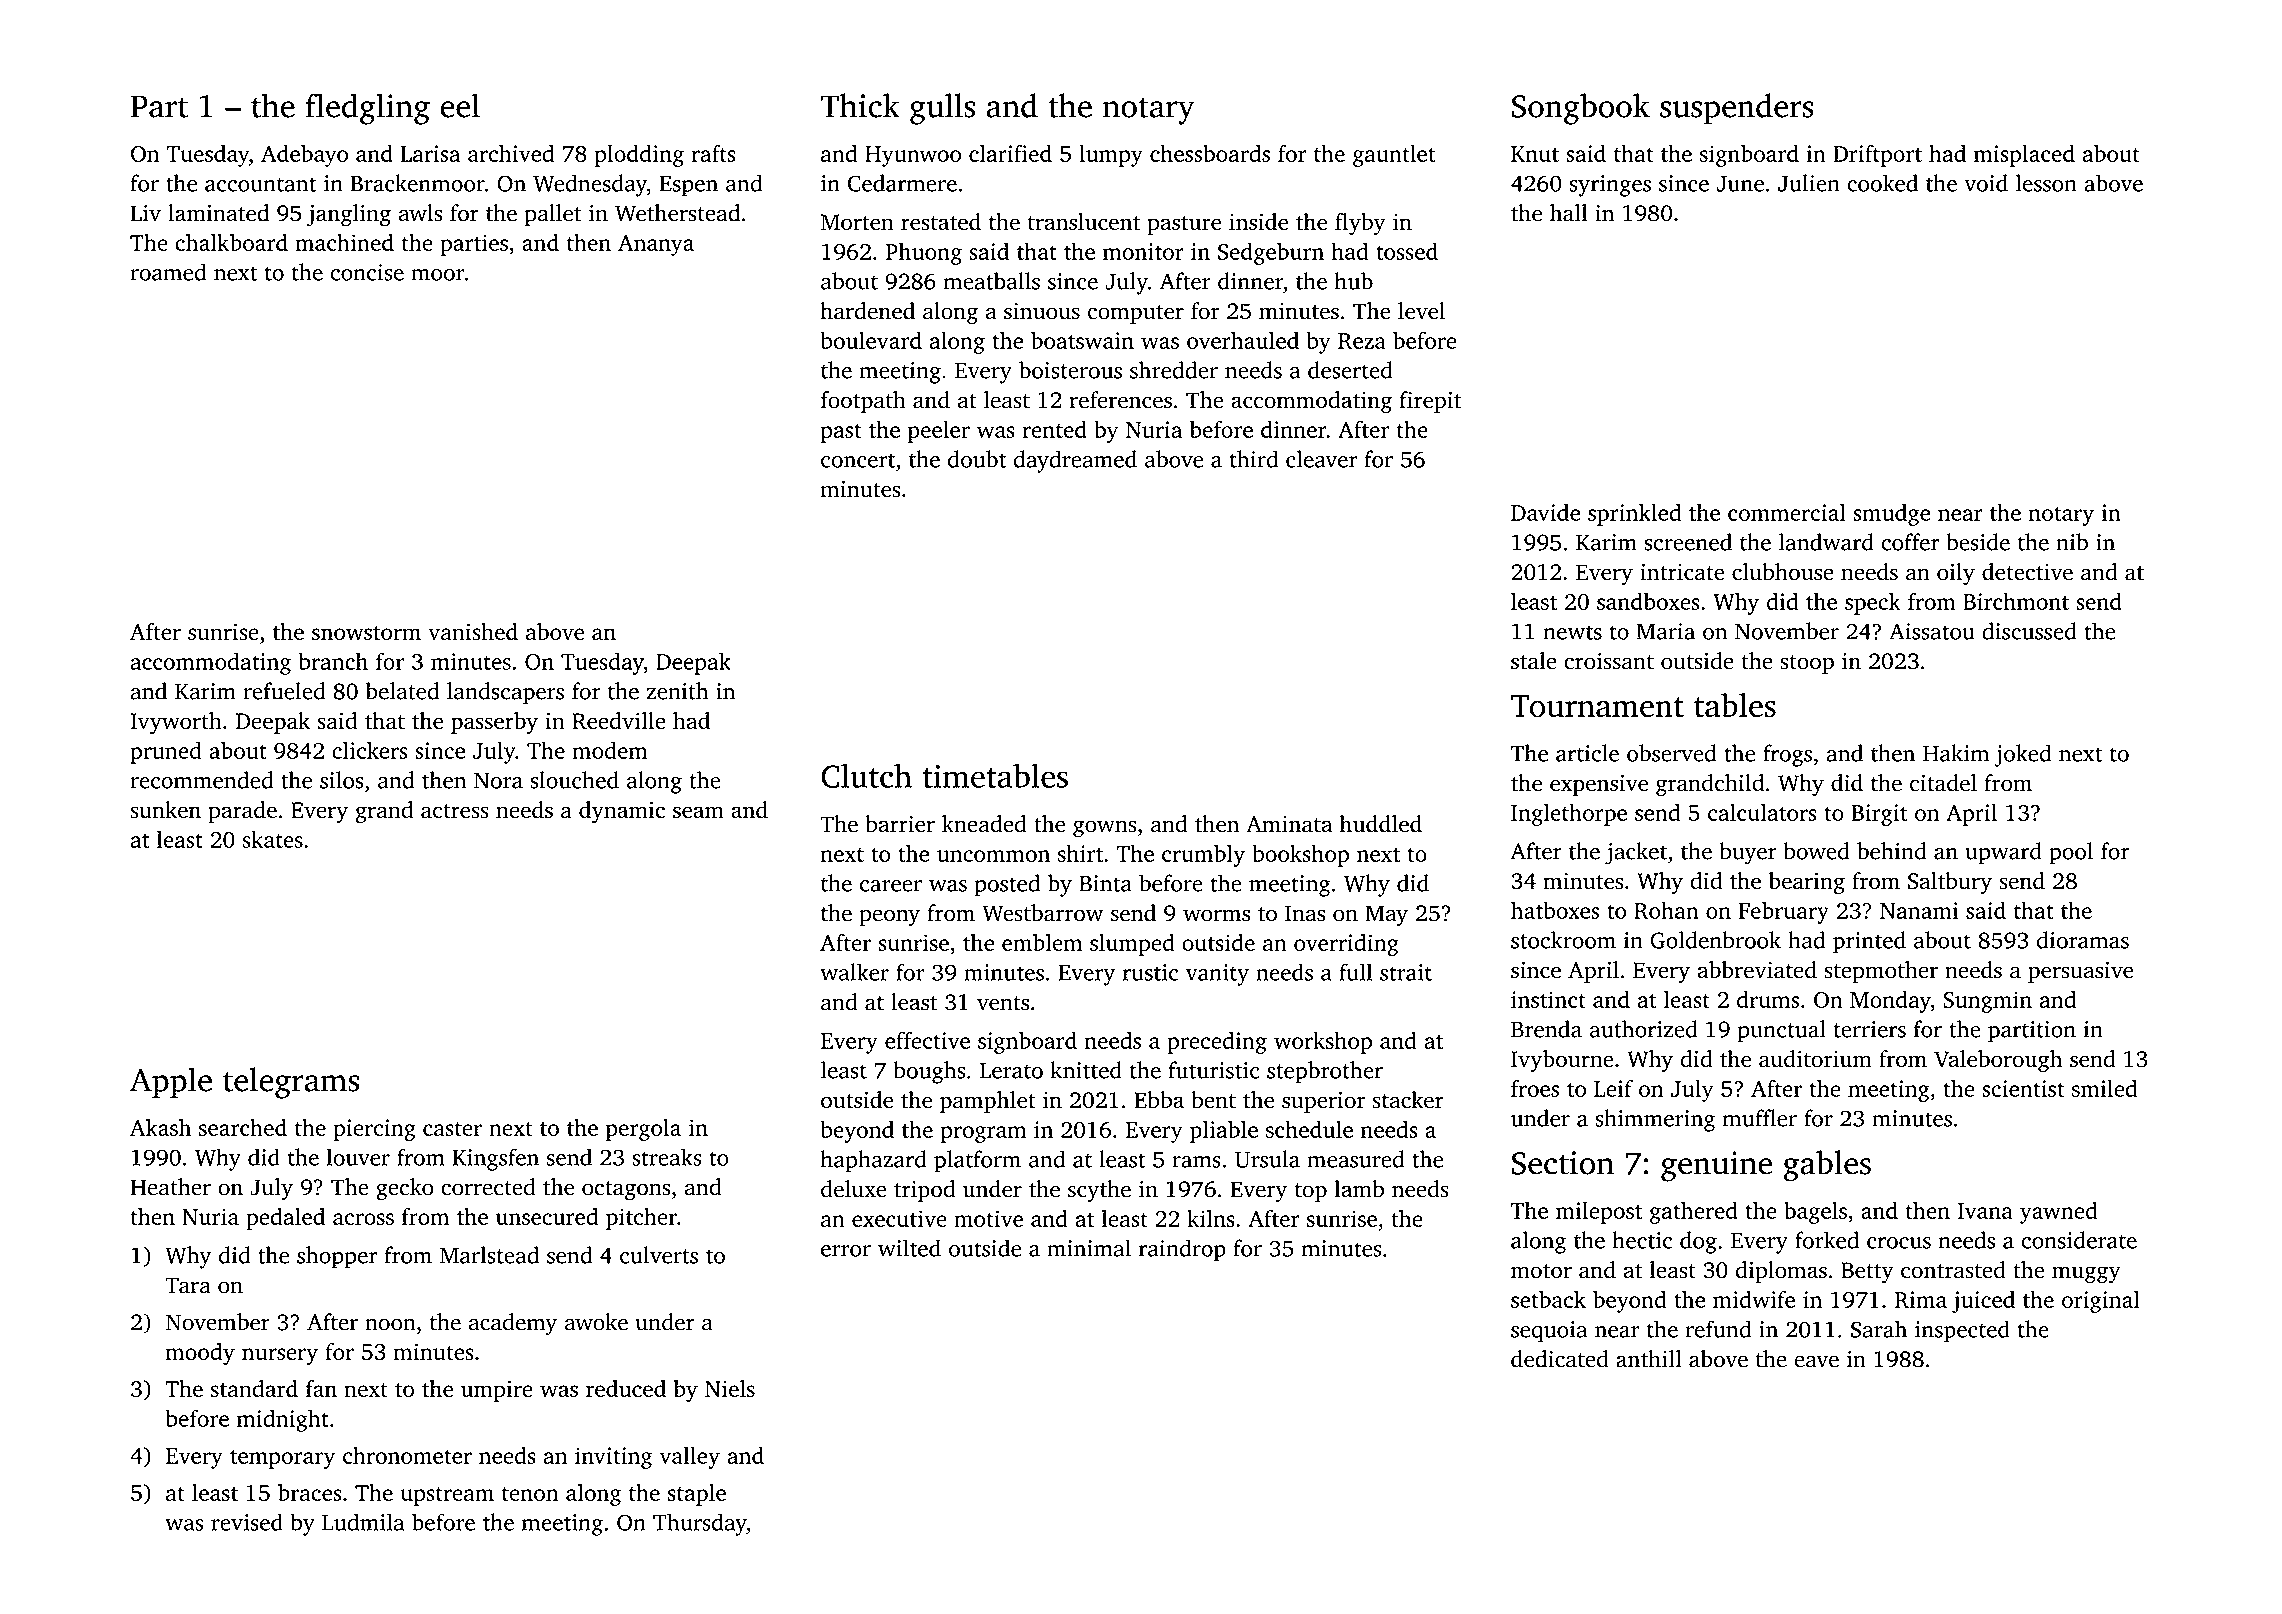 Image resolution: width=2282 pixels, height=1614 pixels. Describe the element at coordinates (473, 631) in the document. I see `vanished` at that location.
